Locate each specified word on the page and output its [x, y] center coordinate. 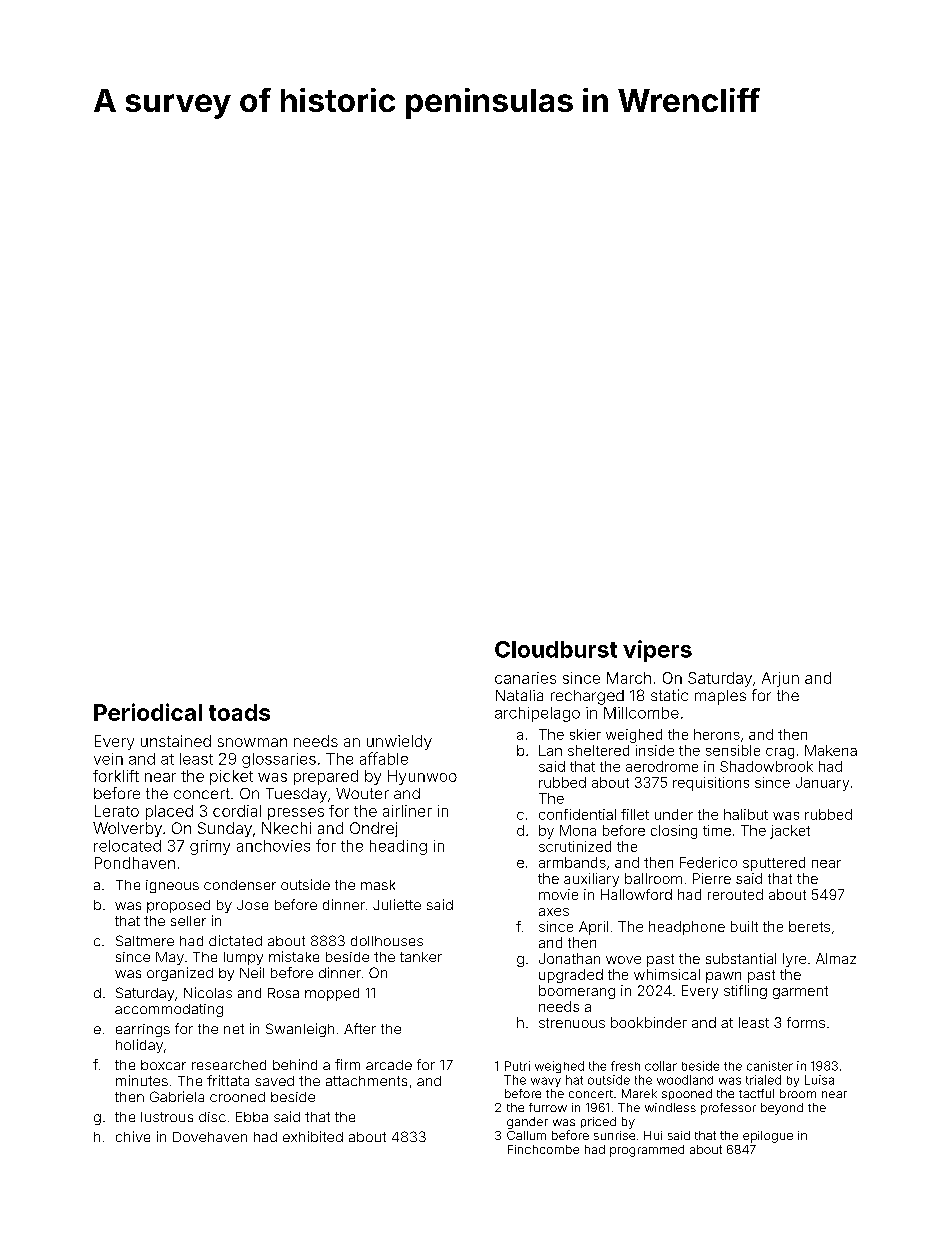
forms [806, 1022]
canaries [525, 678]
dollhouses [387, 941]
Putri [517, 1066]
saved [274, 1081]
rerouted [735, 894]
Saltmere [145, 940]
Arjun [780, 679]
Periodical [148, 712]
